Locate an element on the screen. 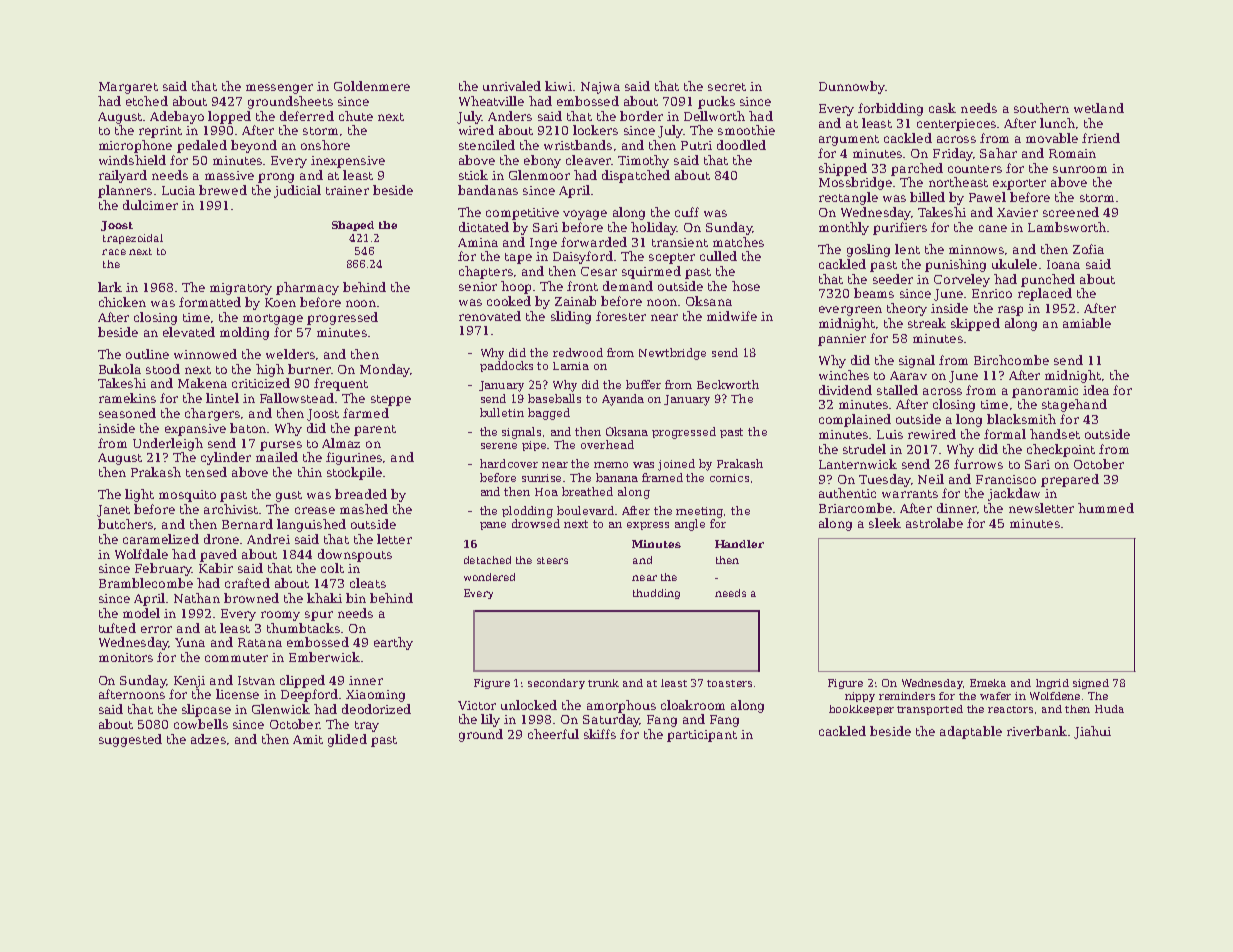 This screenshot has width=1233, height=952. adaptable is located at coordinates (971, 732).
